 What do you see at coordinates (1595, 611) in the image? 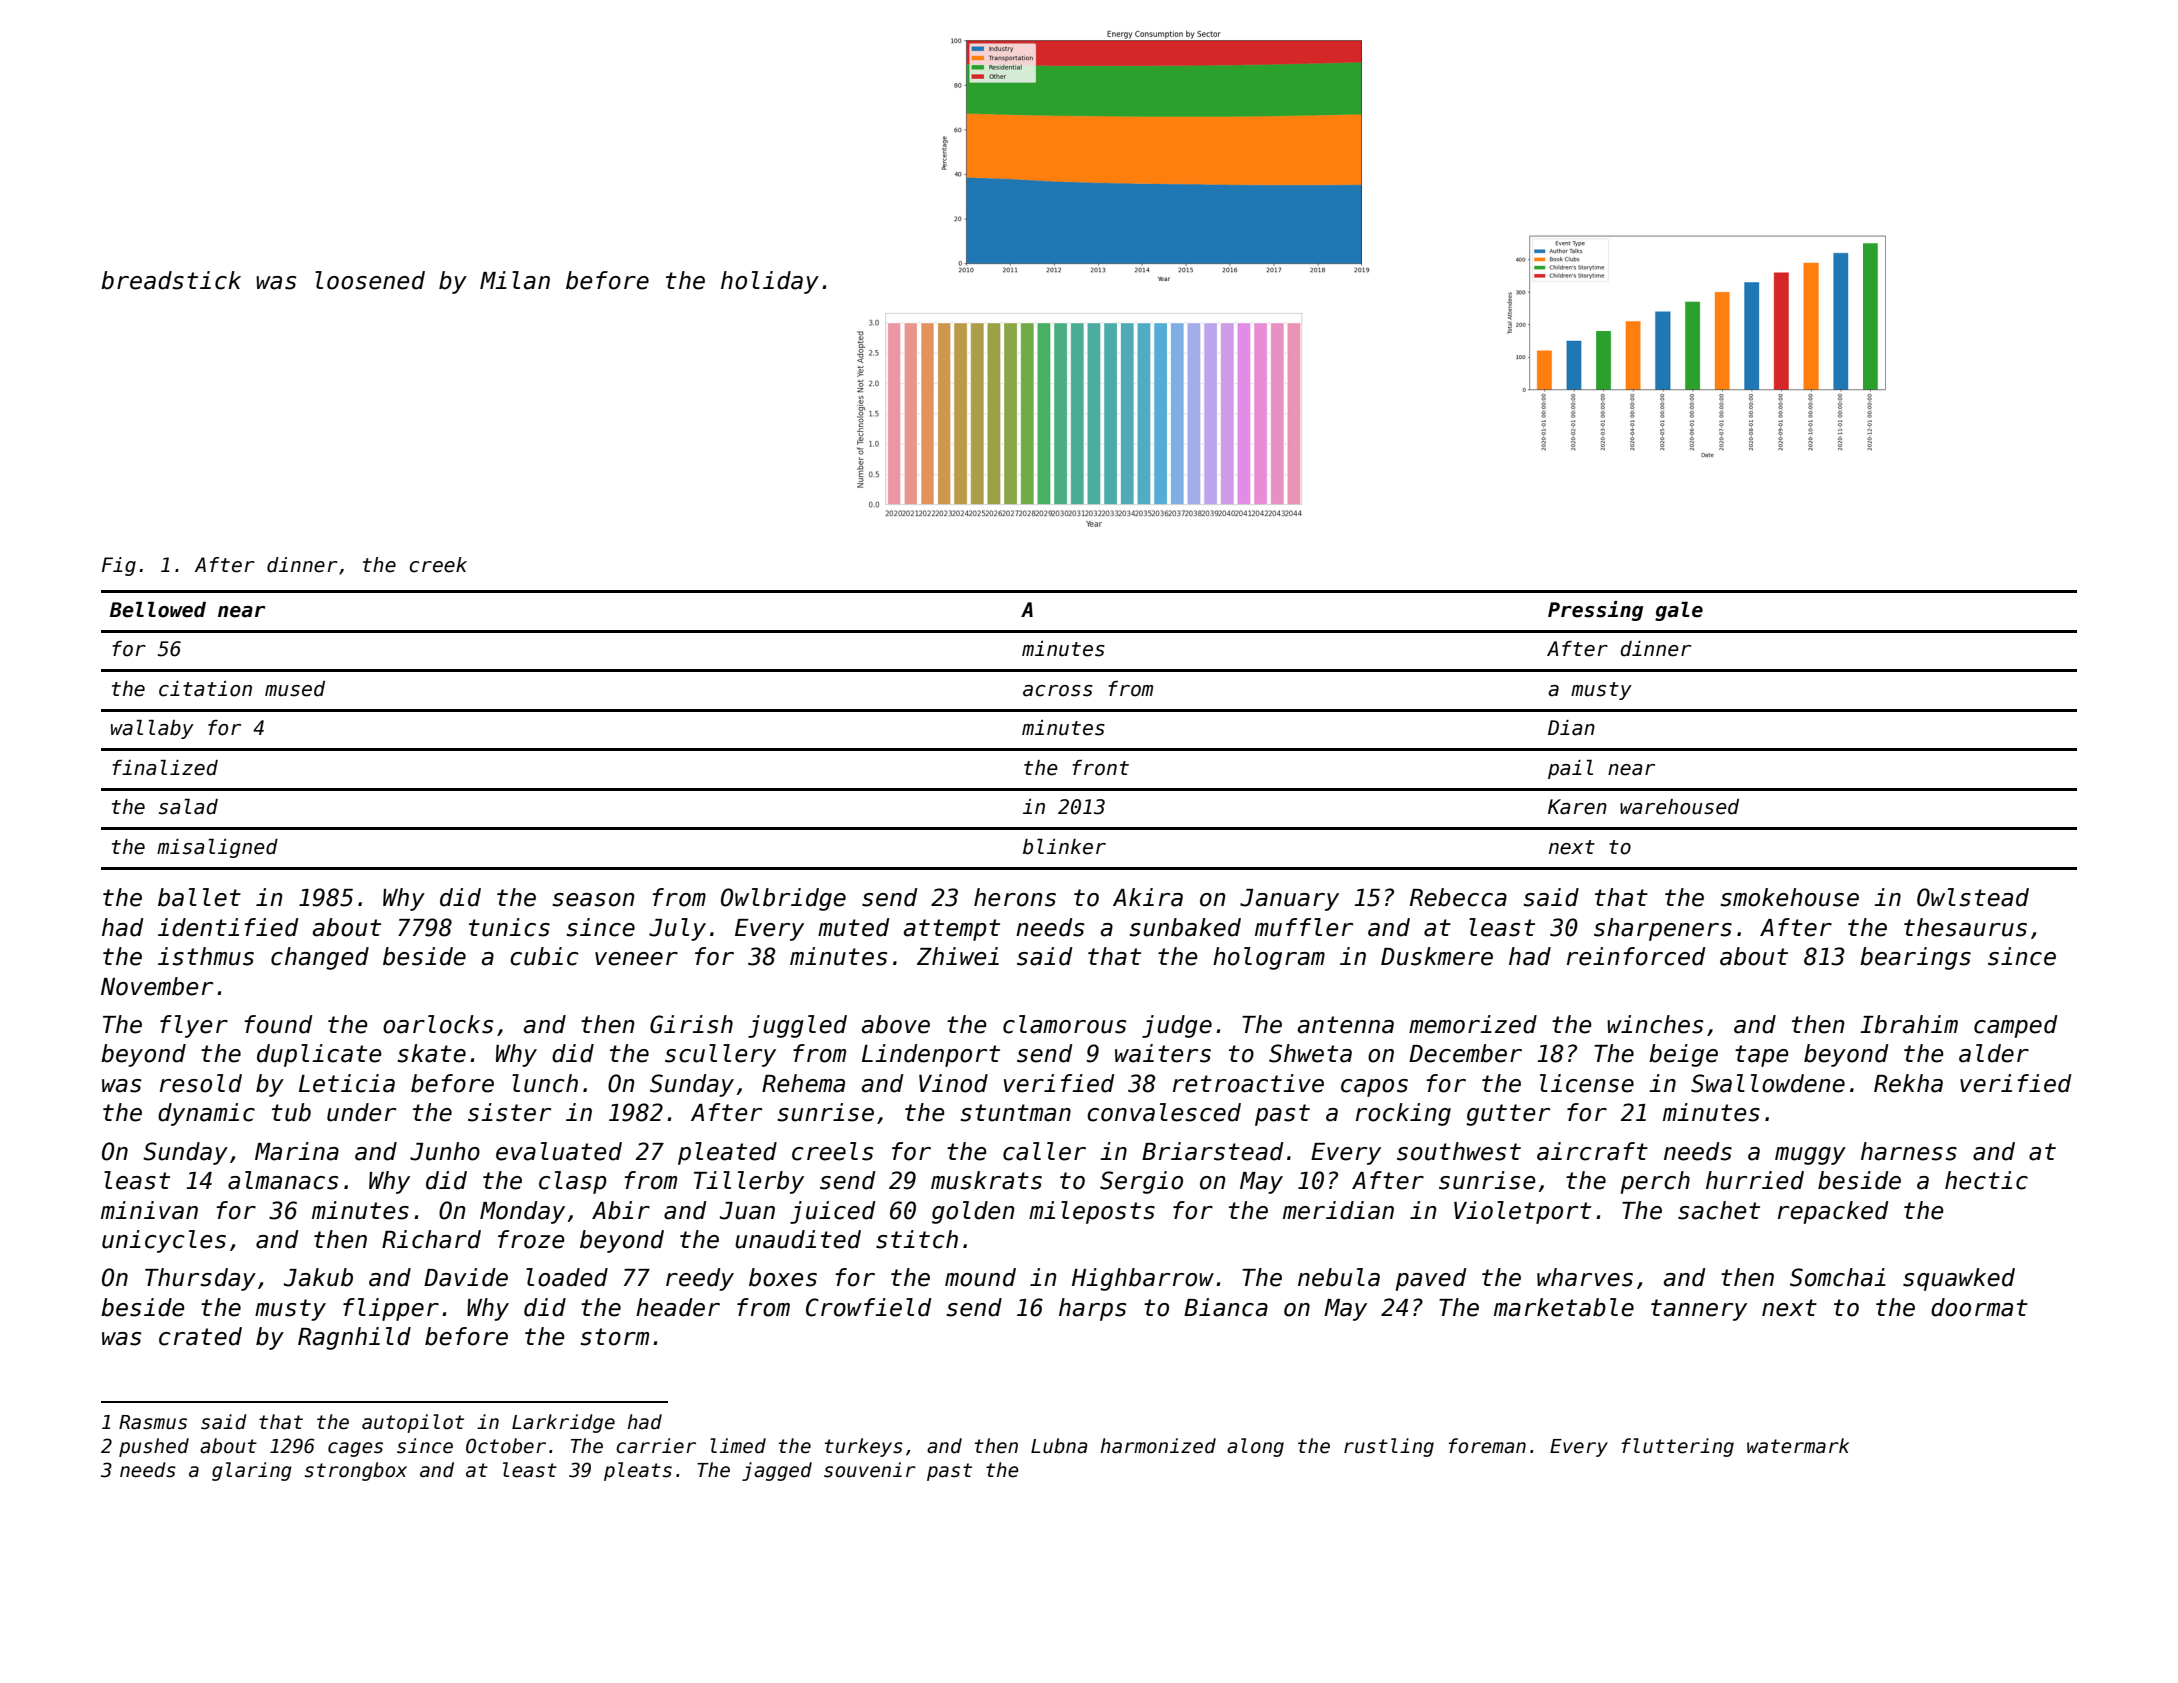
I see `Pressing` at bounding box center [1595, 611].
